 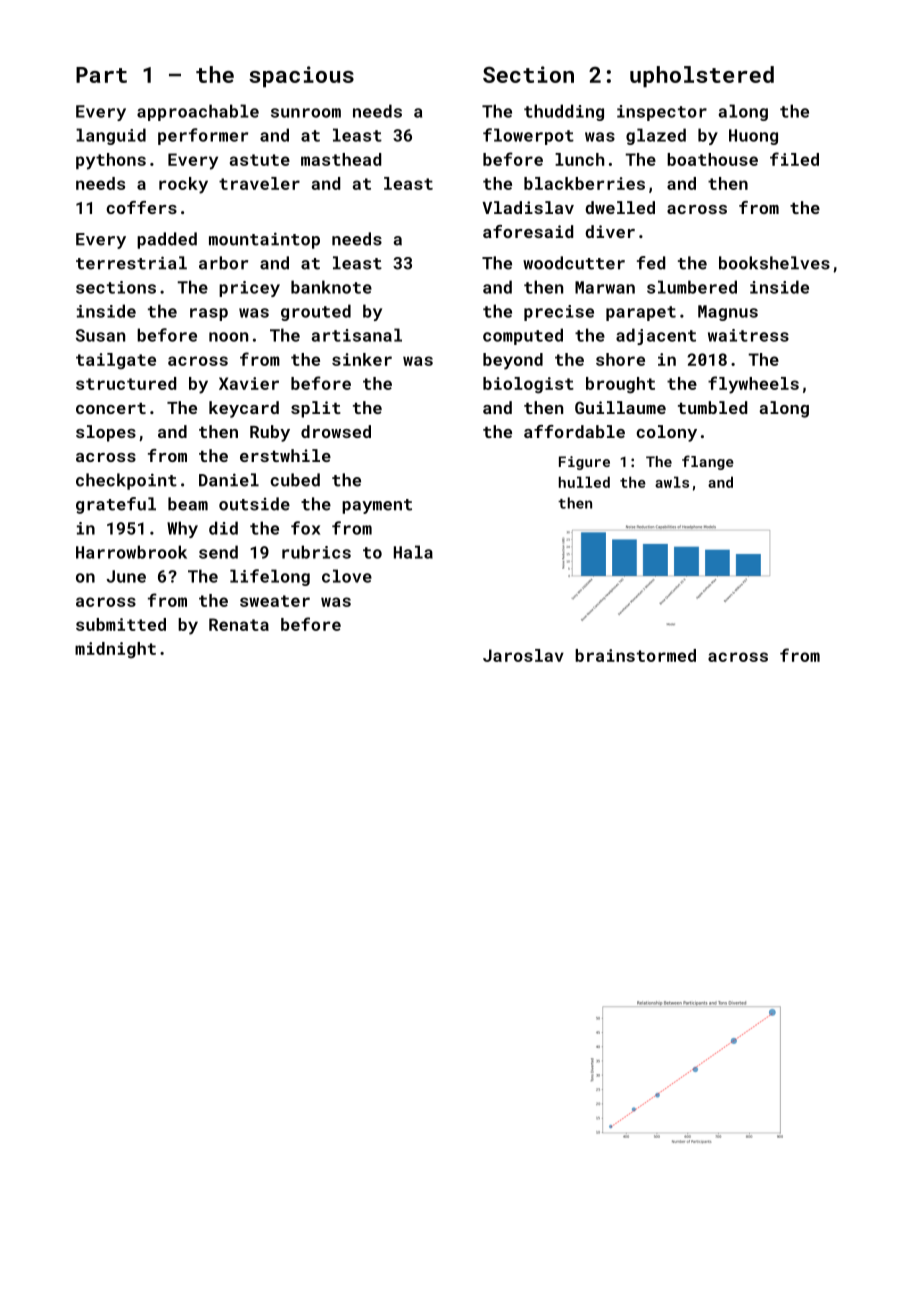 What do you see at coordinates (362, 359) in the image?
I see `sinker` at bounding box center [362, 359].
